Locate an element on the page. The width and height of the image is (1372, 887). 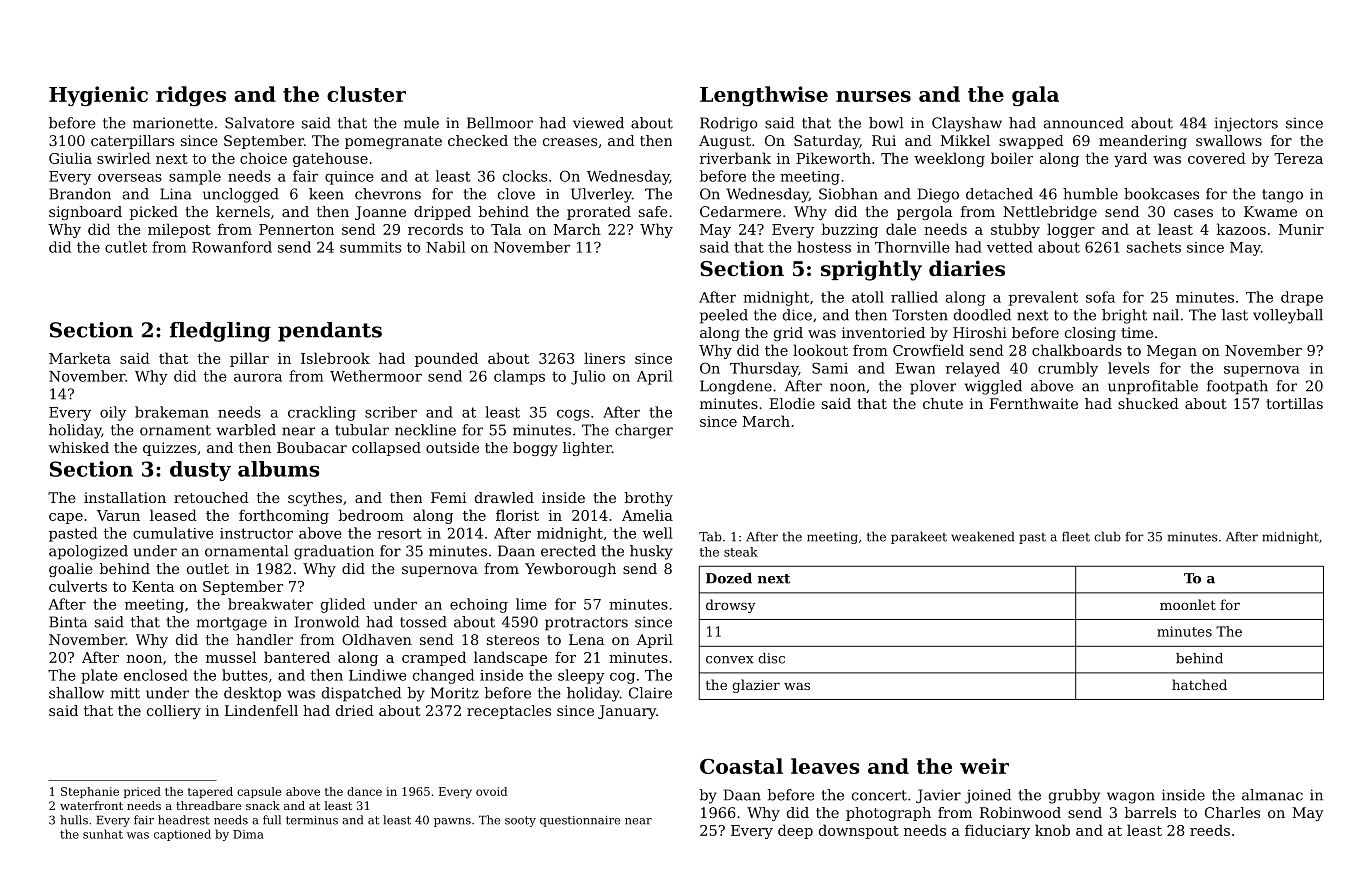
priced is located at coordinates (142, 792).
